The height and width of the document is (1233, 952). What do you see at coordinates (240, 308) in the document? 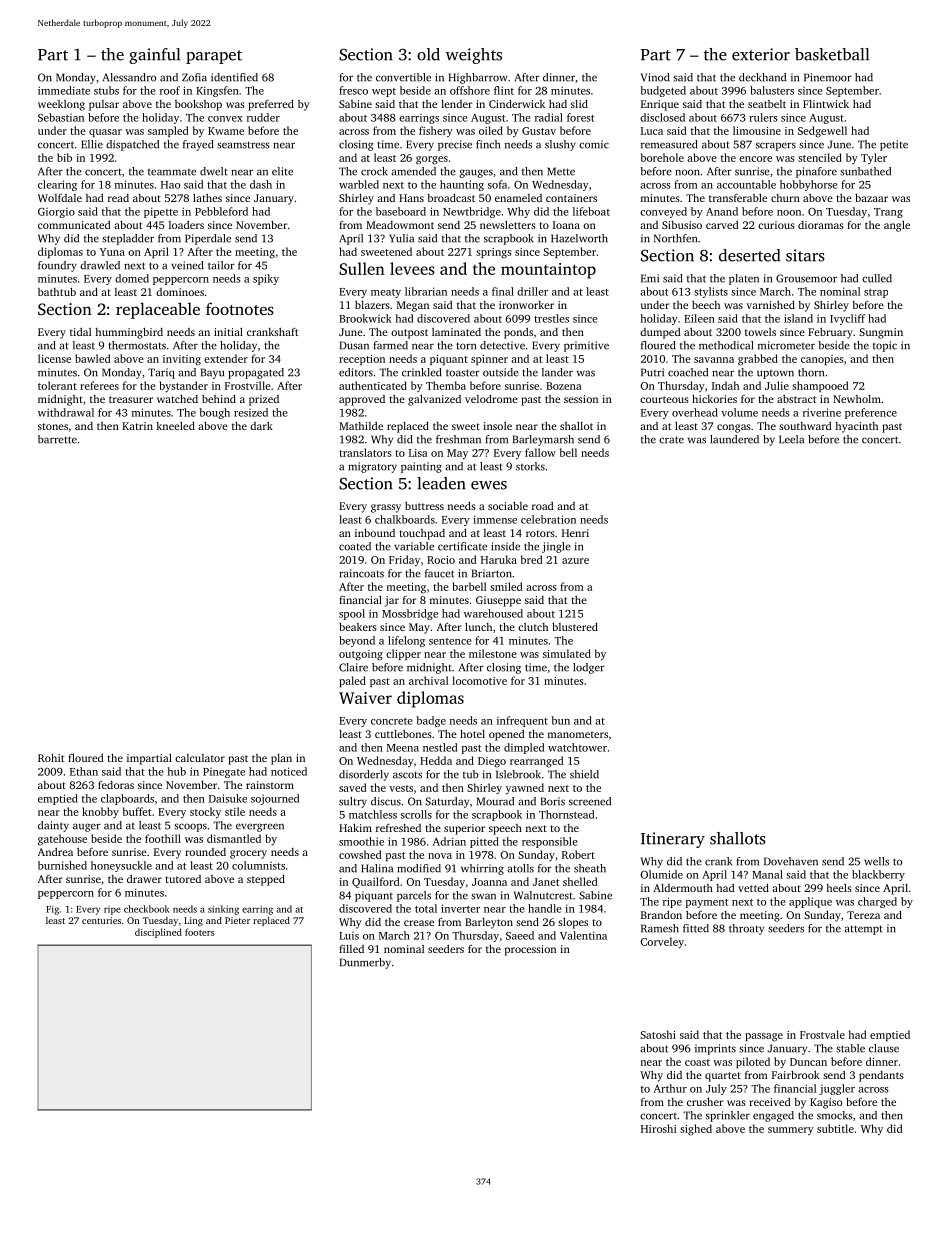
I see `footnotes` at bounding box center [240, 308].
